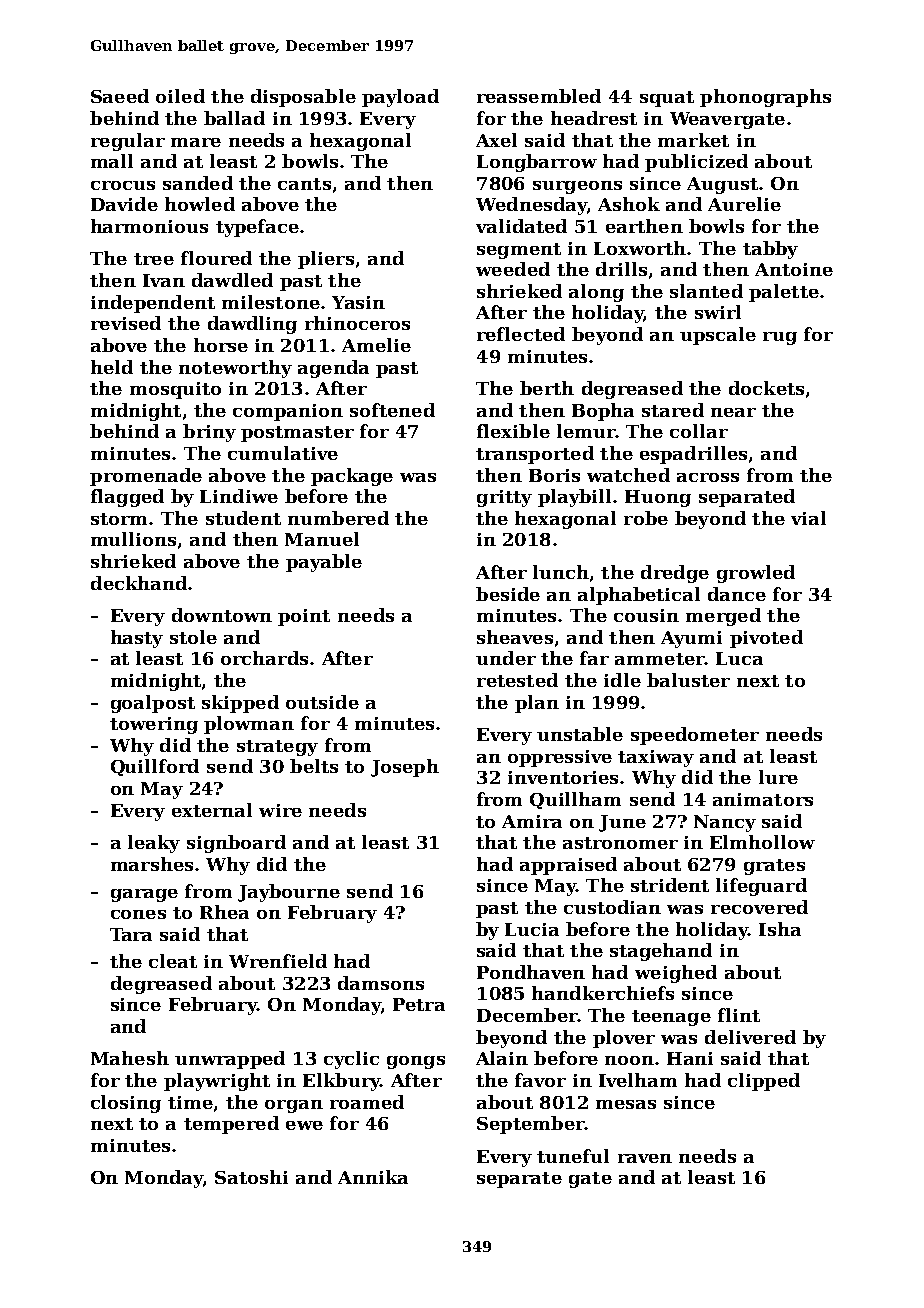  What do you see at coordinates (146, 477) in the screenshot?
I see `promenade` at bounding box center [146, 477].
